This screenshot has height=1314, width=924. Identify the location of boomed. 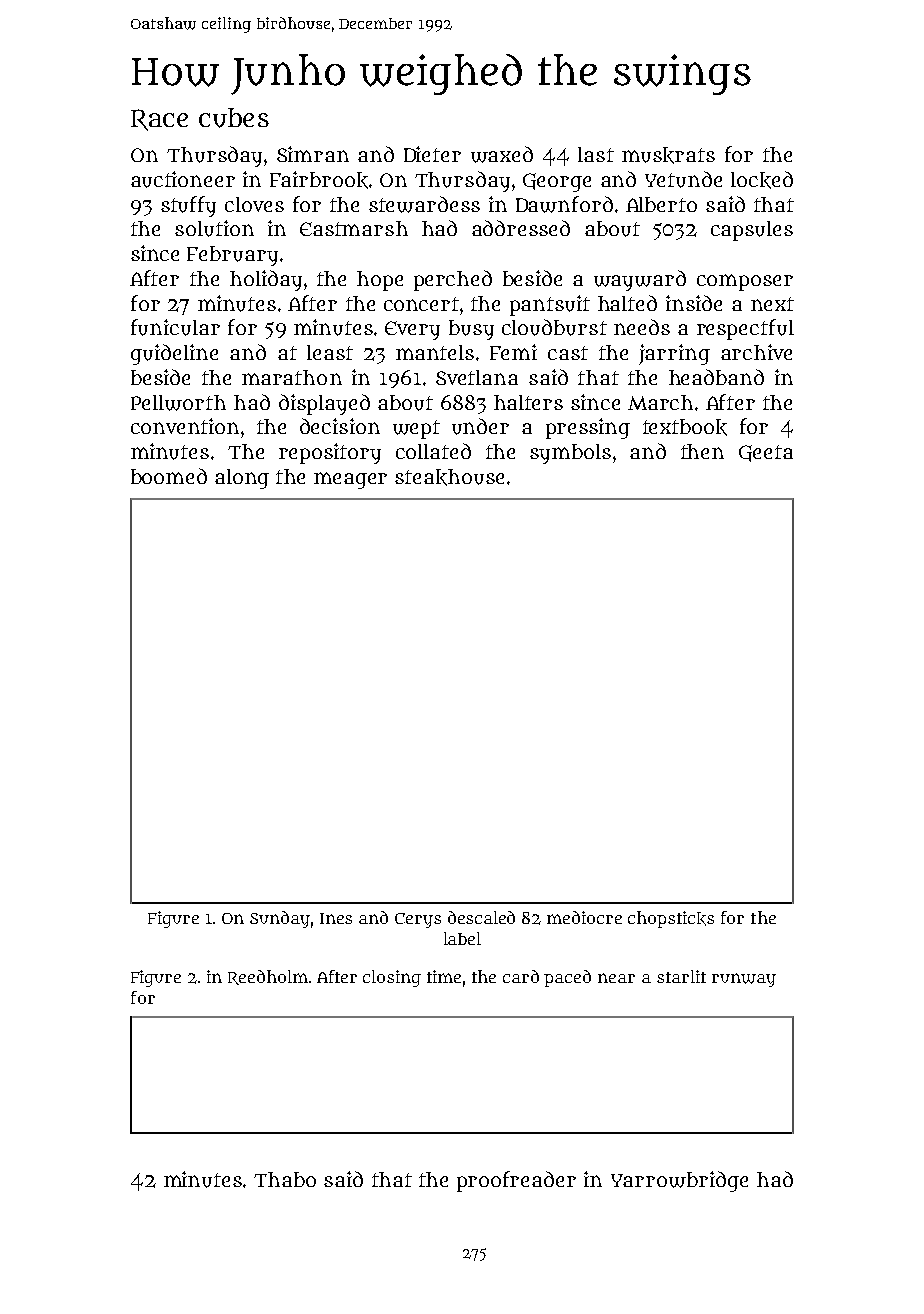
(169, 476).
